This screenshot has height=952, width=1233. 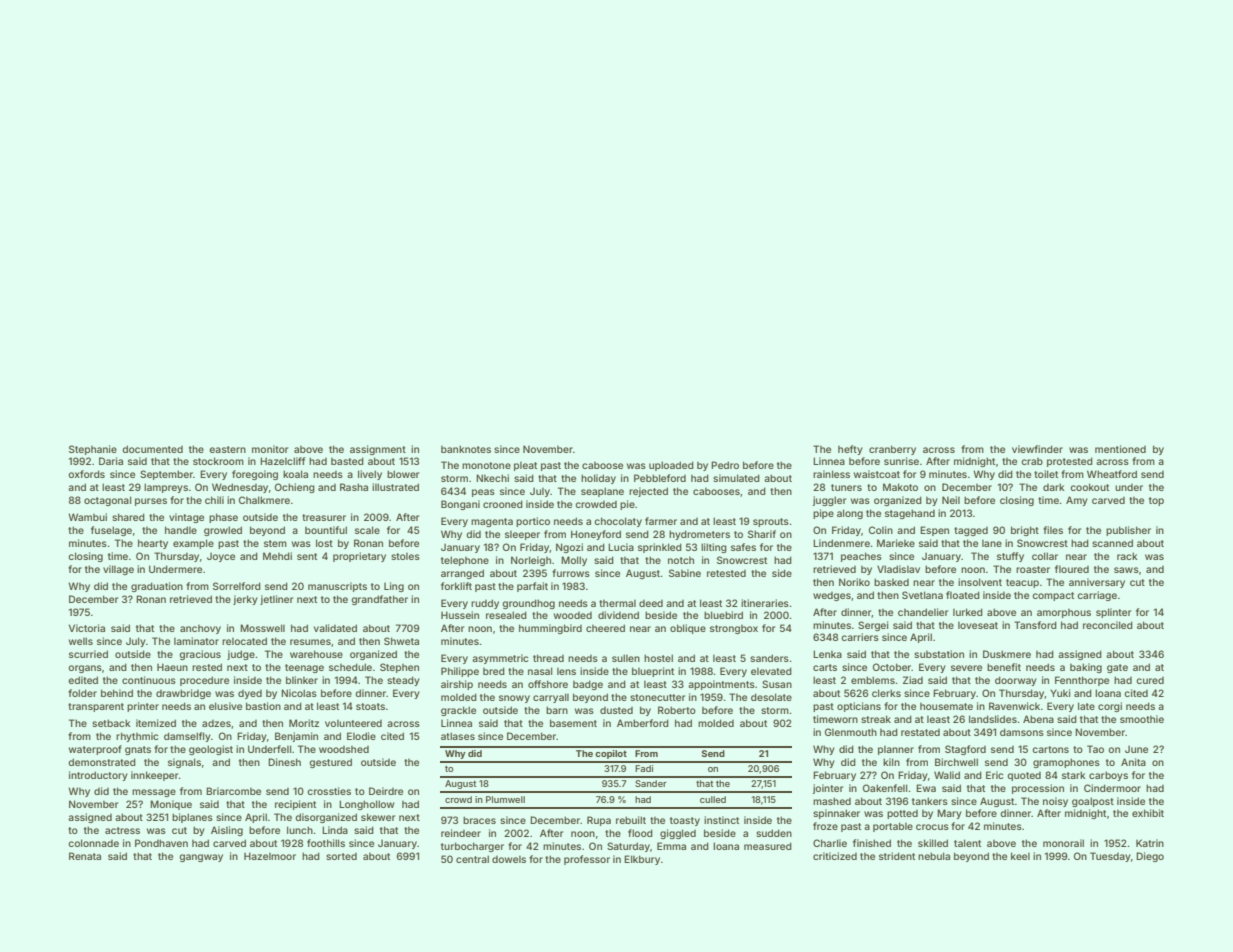 What do you see at coordinates (823, 514) in the screenshot?
I see `pipe` at bounding box center [823, 514].
